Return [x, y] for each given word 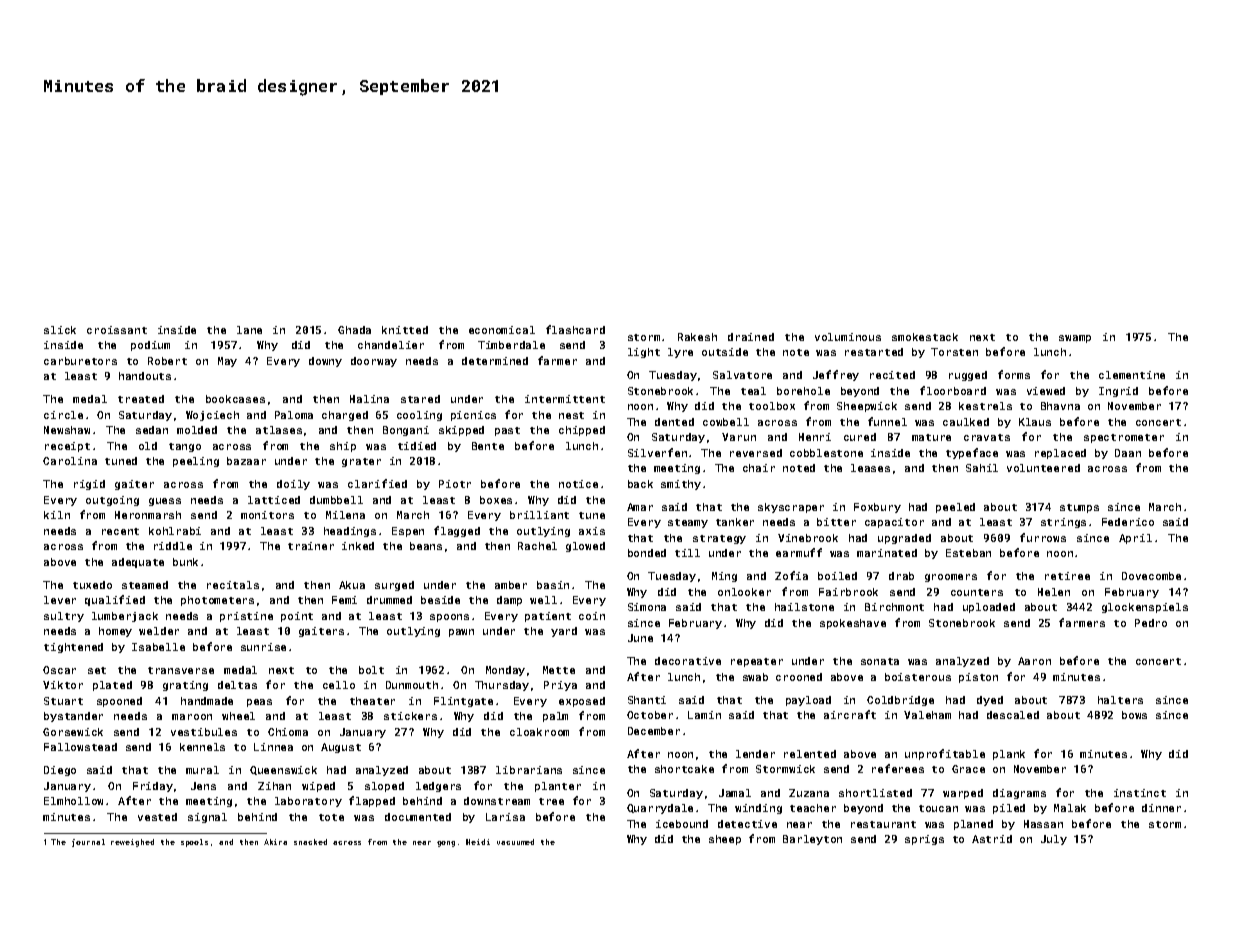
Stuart [63, 701]
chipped [582, 431]
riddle [173, 546]
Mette [559, 670]
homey [115, 632]
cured [860, 437]
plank [1009, 755]
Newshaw [67, 430]
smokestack [925, 337]
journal [88, 843]
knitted [405, 330]
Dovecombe [1151, 576]
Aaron [1034, 661]
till [687, 553]
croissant [117, 330]
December [654, 731]
